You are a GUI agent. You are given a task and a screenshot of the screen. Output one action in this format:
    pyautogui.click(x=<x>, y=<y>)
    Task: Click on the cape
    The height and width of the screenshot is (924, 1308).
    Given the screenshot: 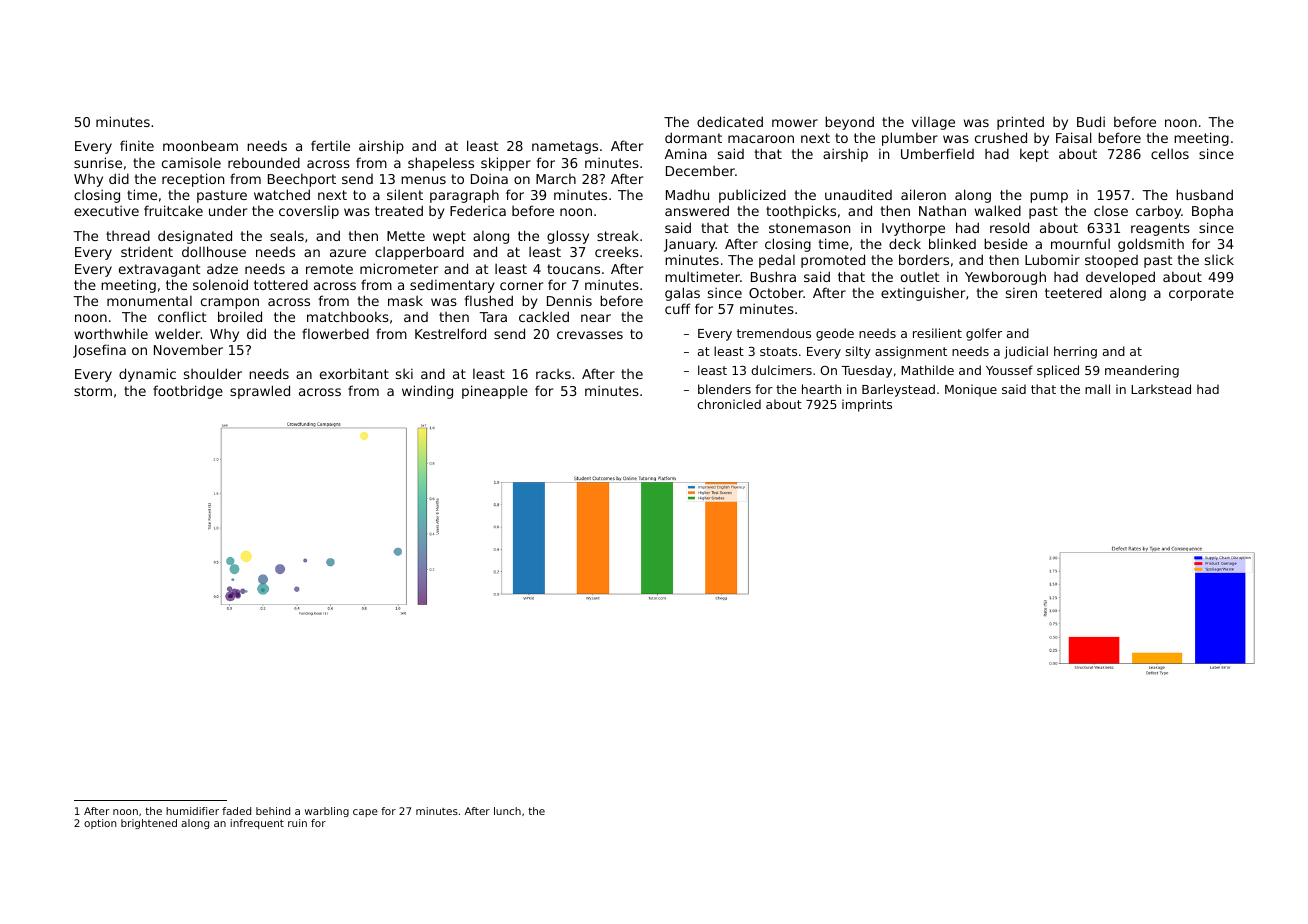 What is the action you would take?
    pyautogui.click(x=365, y=813)
